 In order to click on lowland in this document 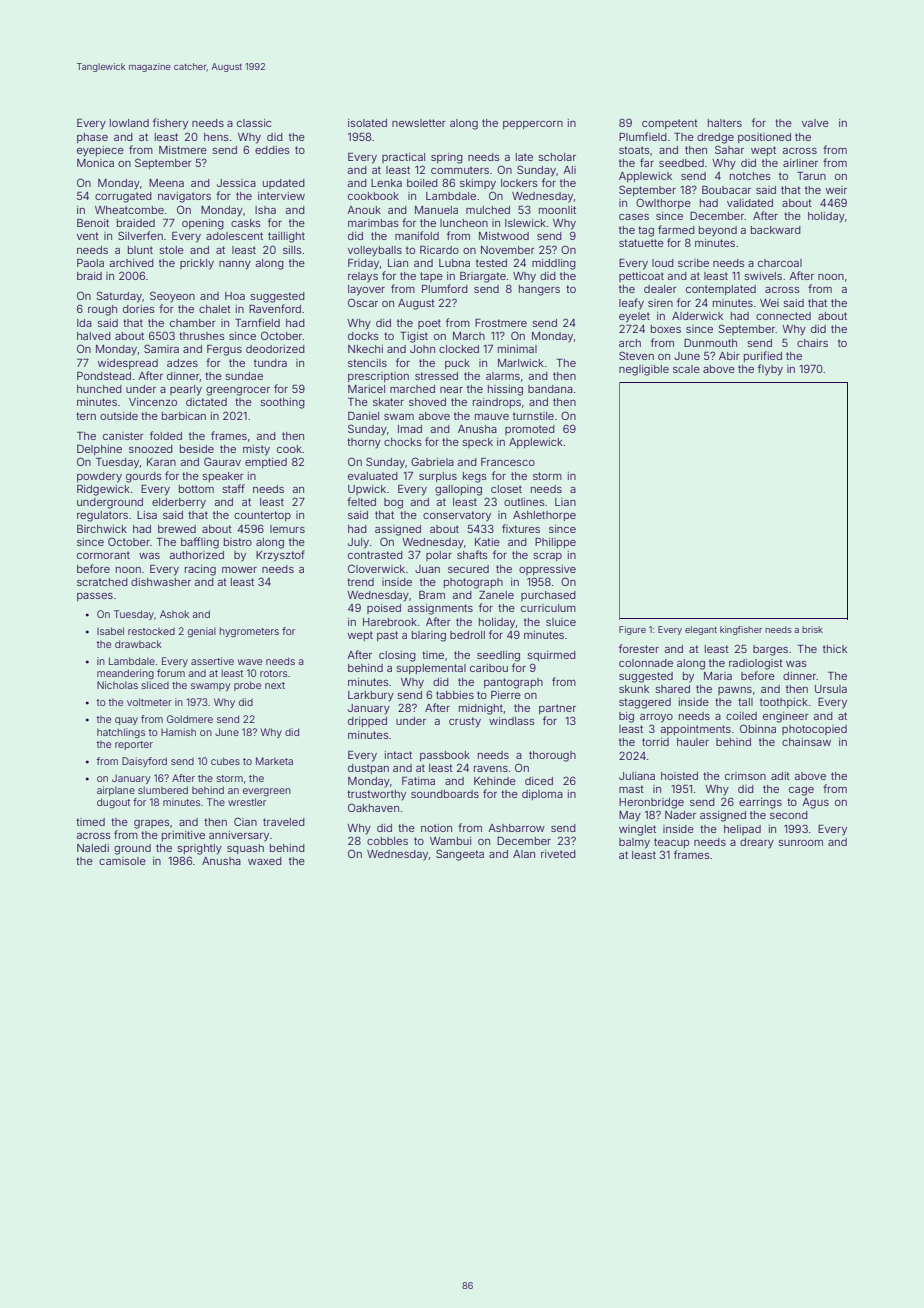, I will do `click(129, 123)`.
